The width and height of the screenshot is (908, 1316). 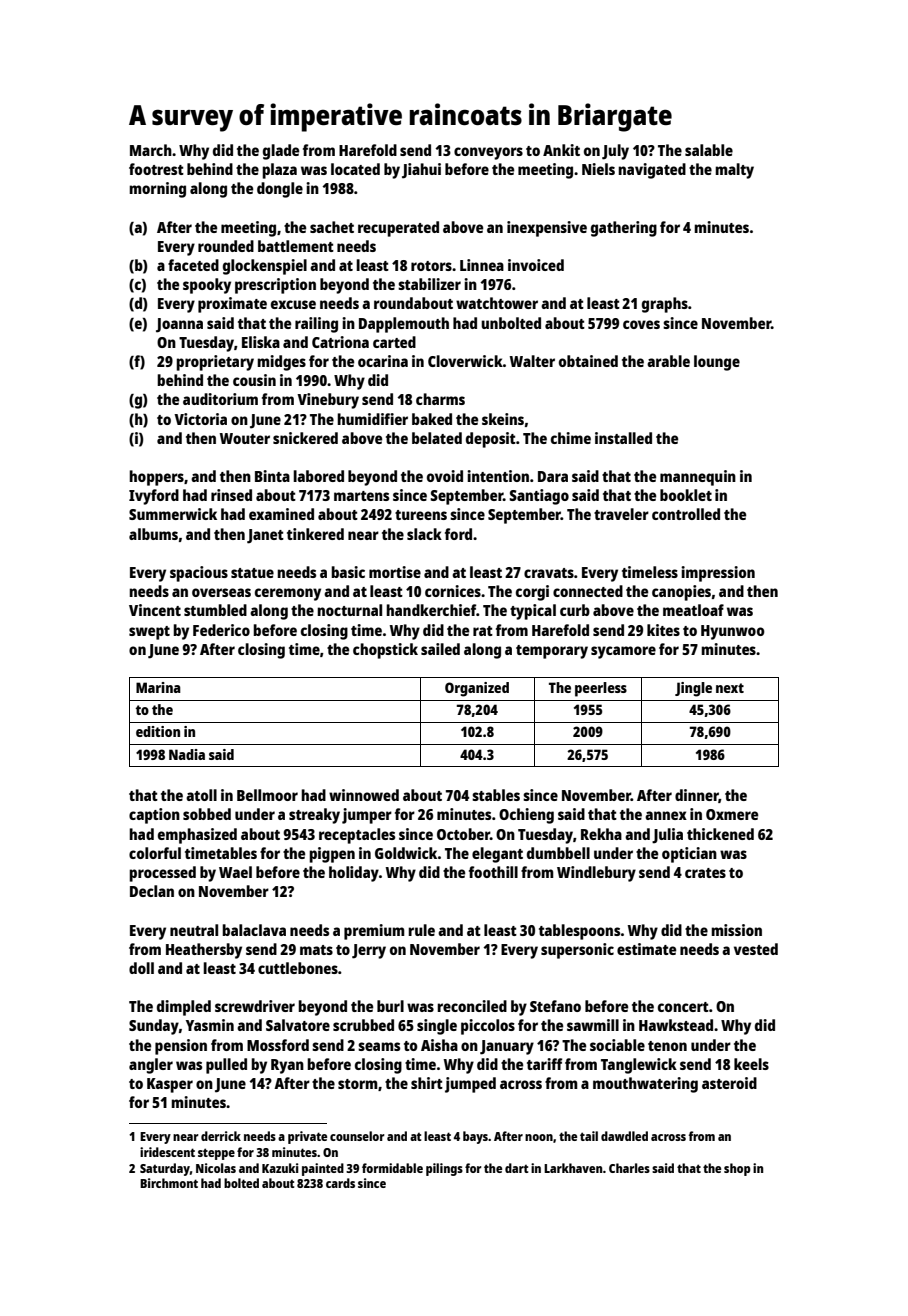 What do you see at coordinates (645, 1085) in the screenshot?
I see `mouthwatering` at bounding box center [645, 1085].
